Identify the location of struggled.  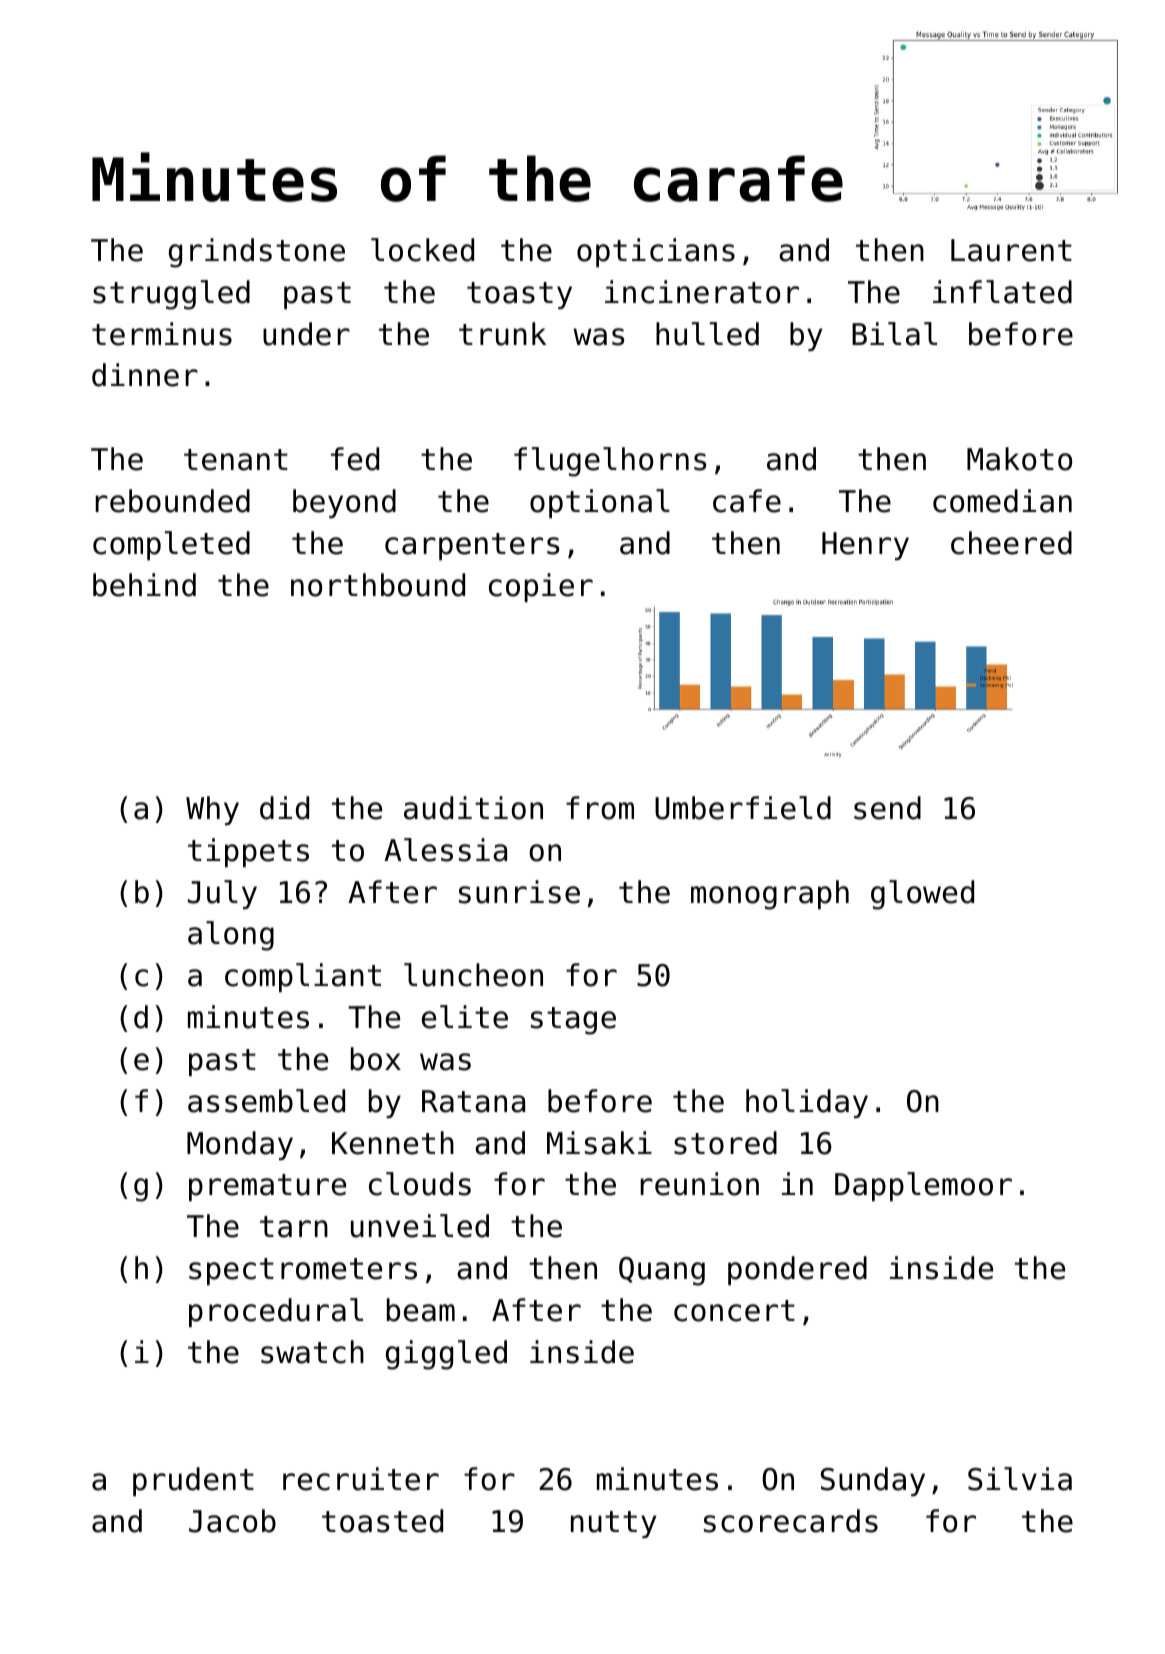
(171, 295).
